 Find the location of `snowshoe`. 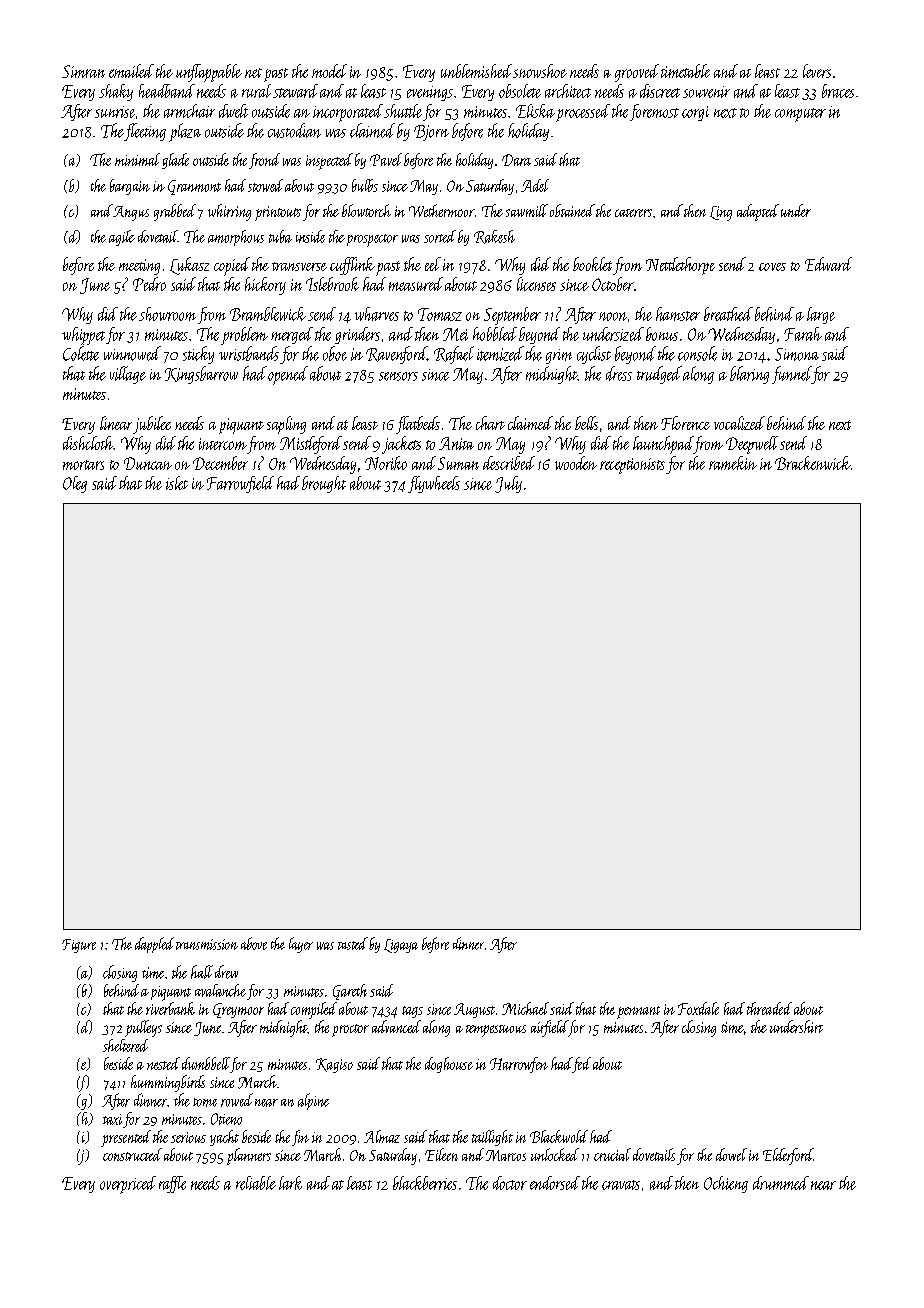

snowshoe is located at coordinates (540, 71).
